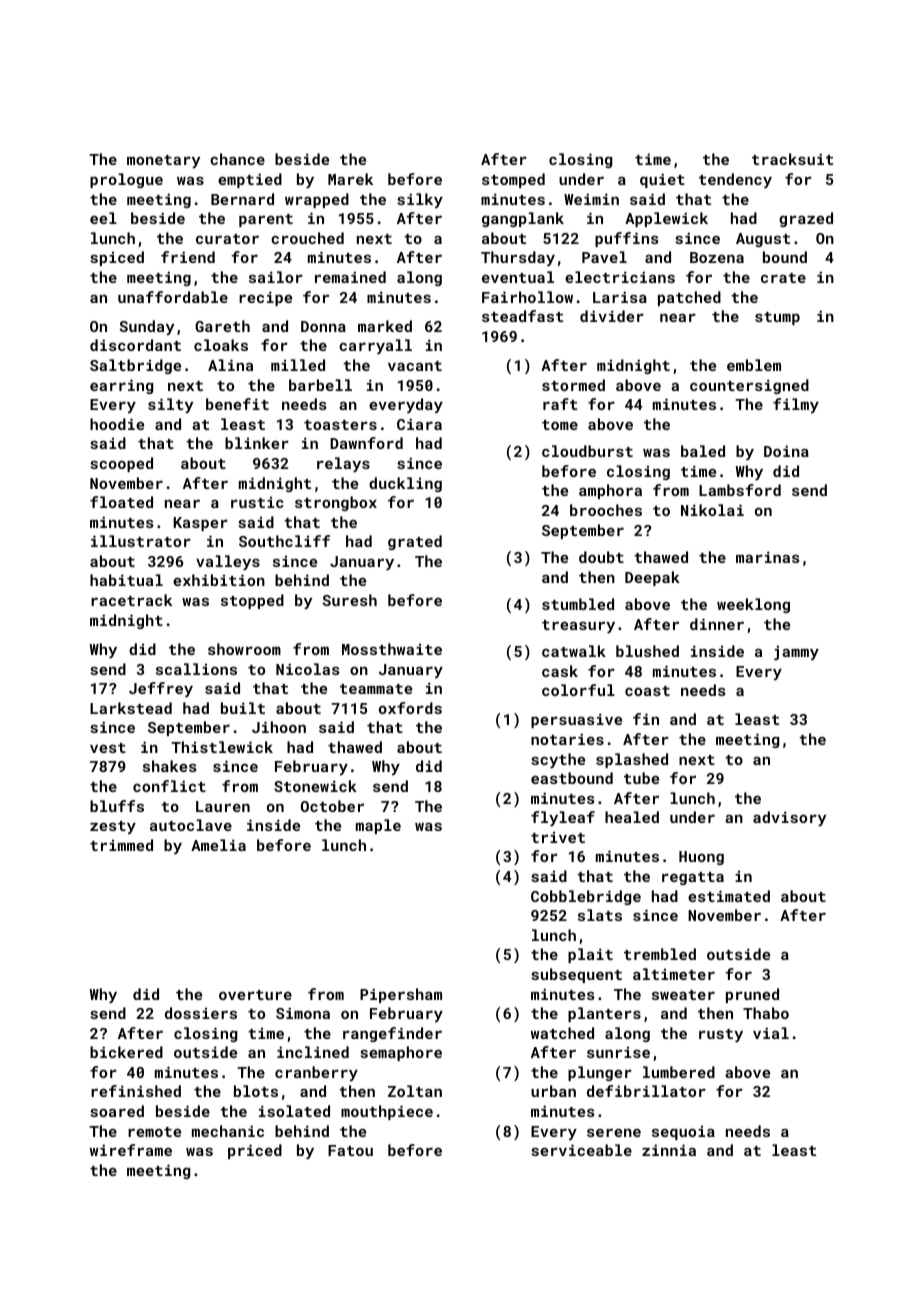 The height and width of the screenshot is (1311, 924). What do you see at coordinates (340, 425) in the screenshot?
I see `toasters` at bounding box center [340, 425].
